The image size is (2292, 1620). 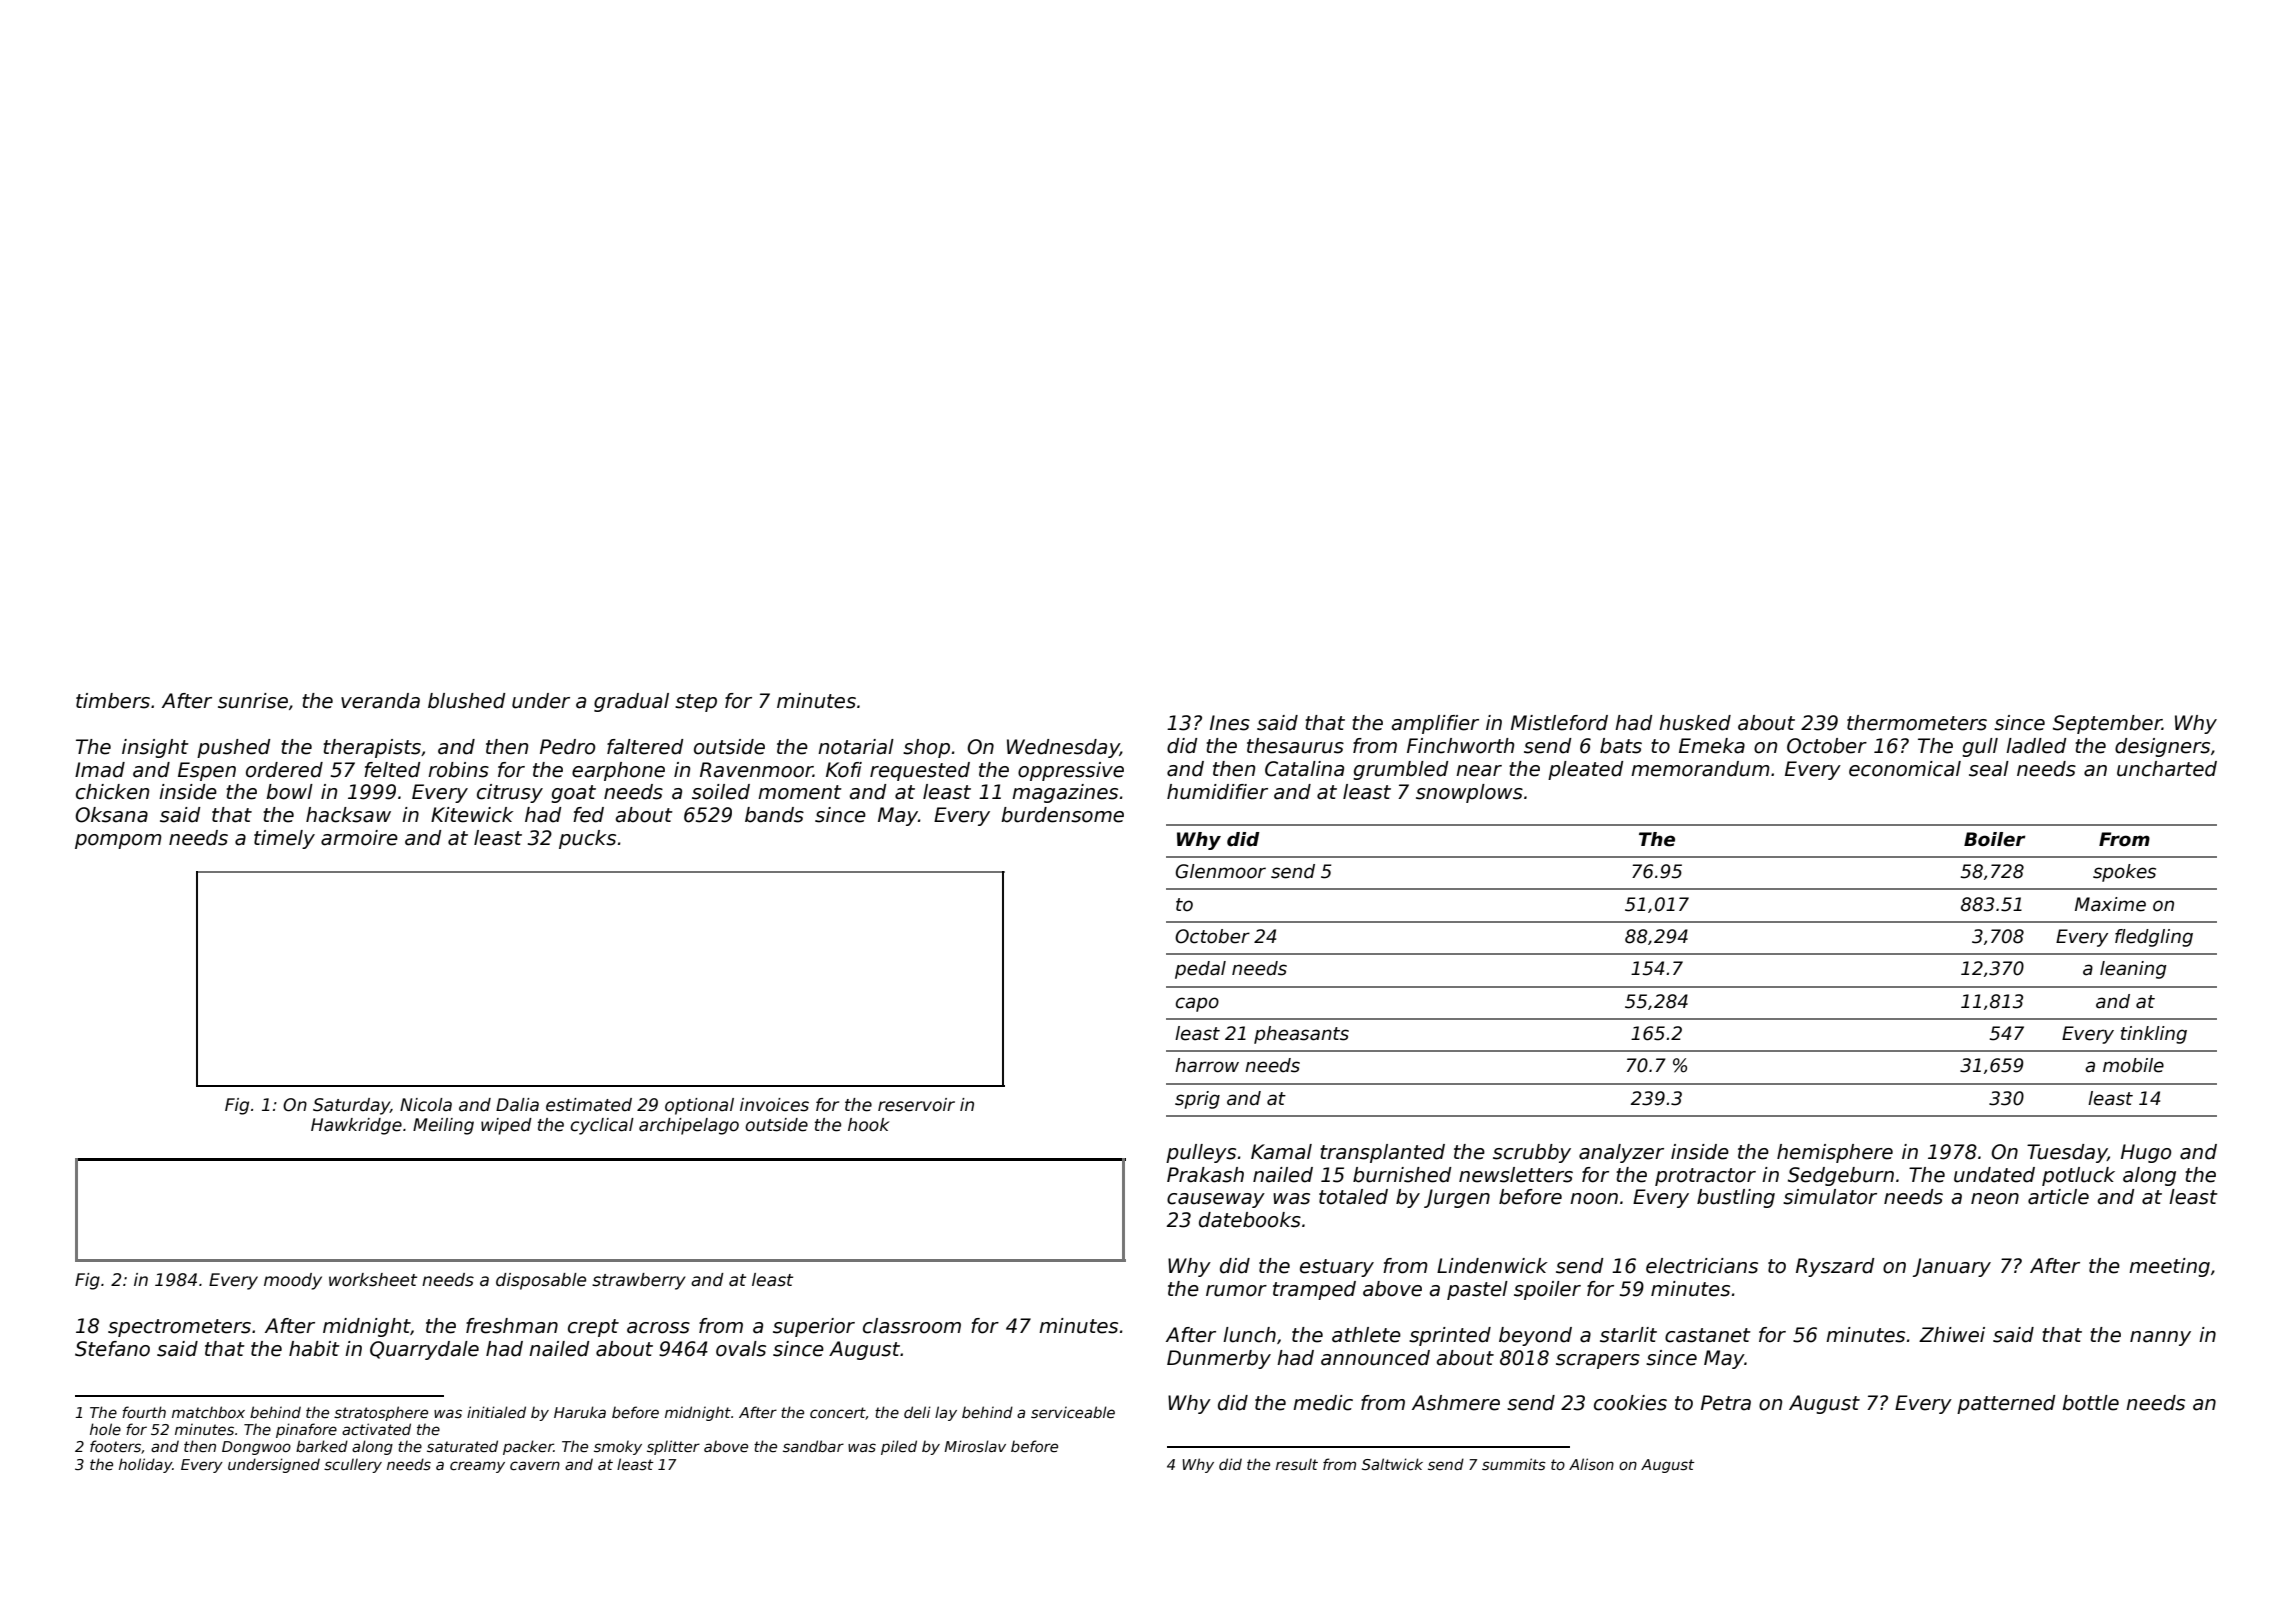 I want to click on oppressive, so click(x=1071, y=771).
